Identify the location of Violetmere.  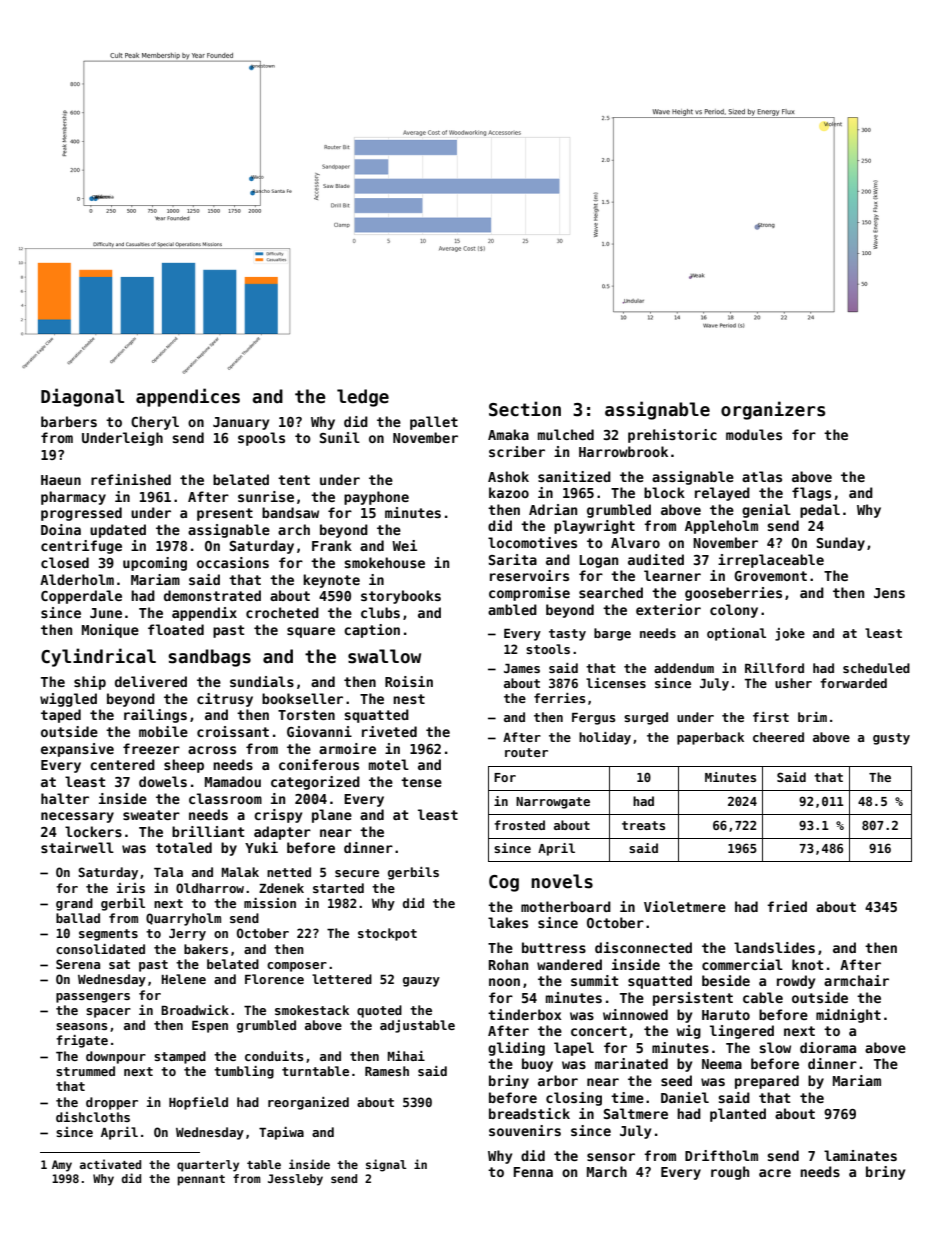
(685, 906).
